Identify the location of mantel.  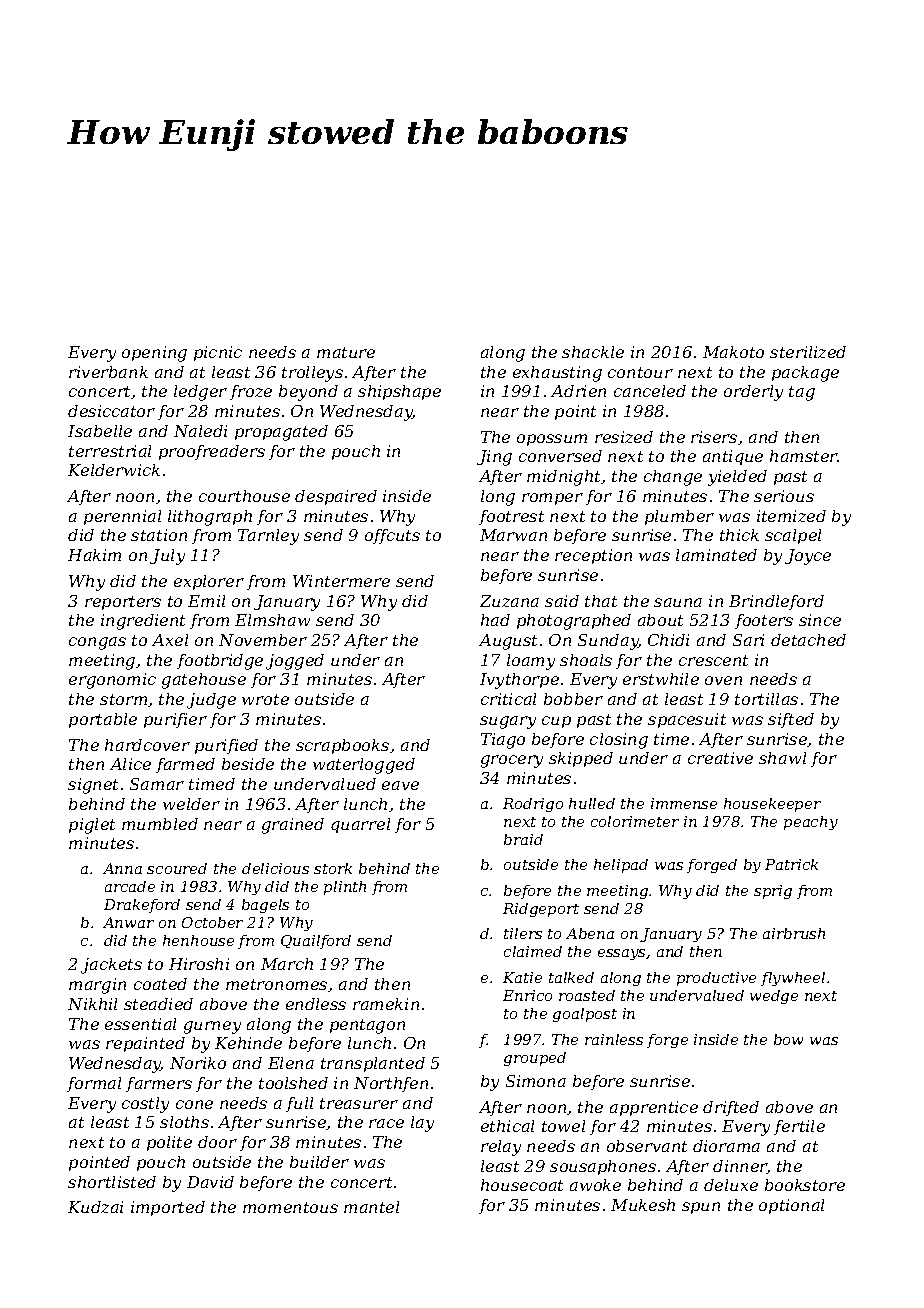
(371, 1207).
